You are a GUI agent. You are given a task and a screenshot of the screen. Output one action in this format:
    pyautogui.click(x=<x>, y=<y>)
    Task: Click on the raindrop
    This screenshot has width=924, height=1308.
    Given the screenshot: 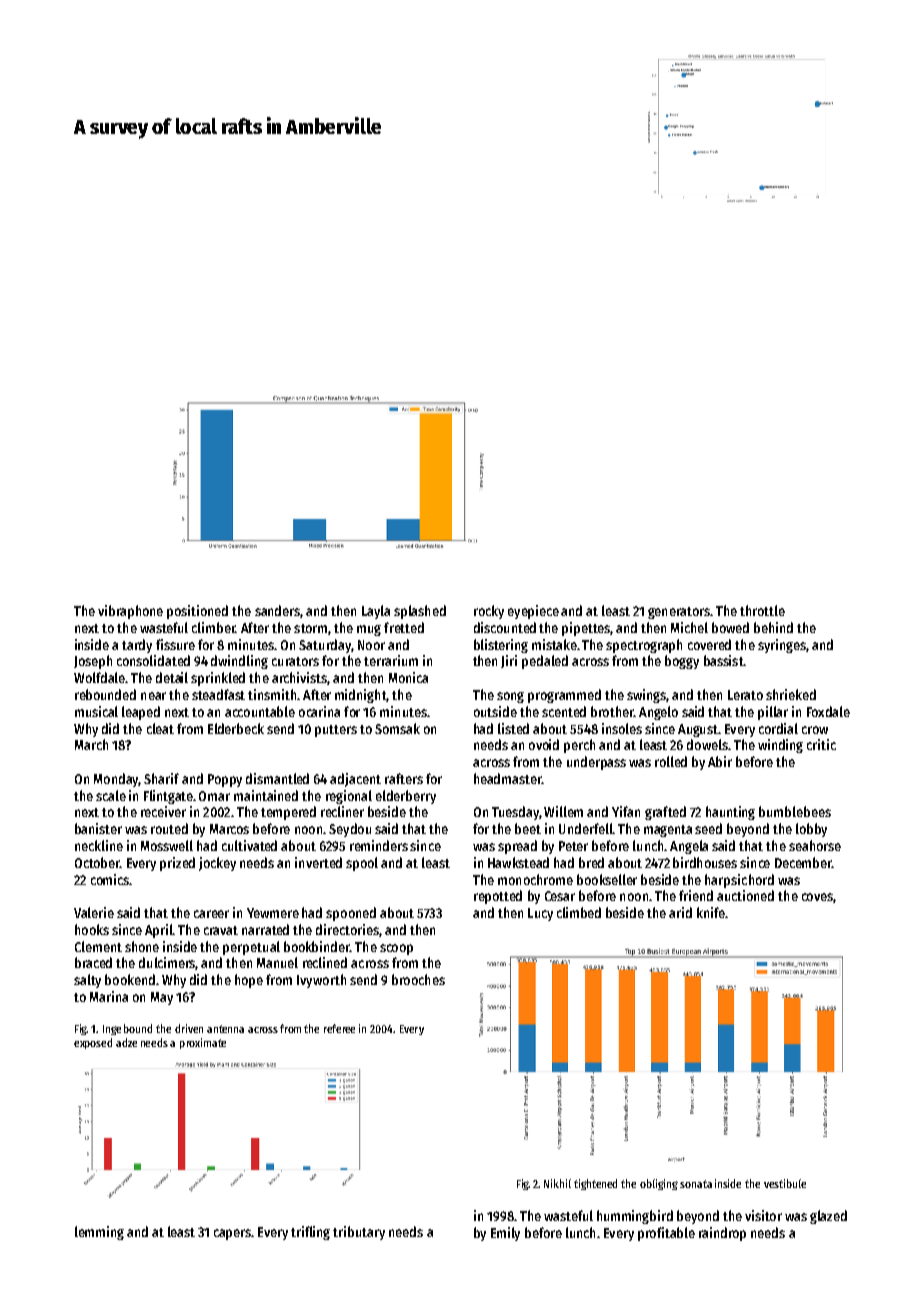 What is the action you would take?
    pyautogui.click(x=722, y=1234)
